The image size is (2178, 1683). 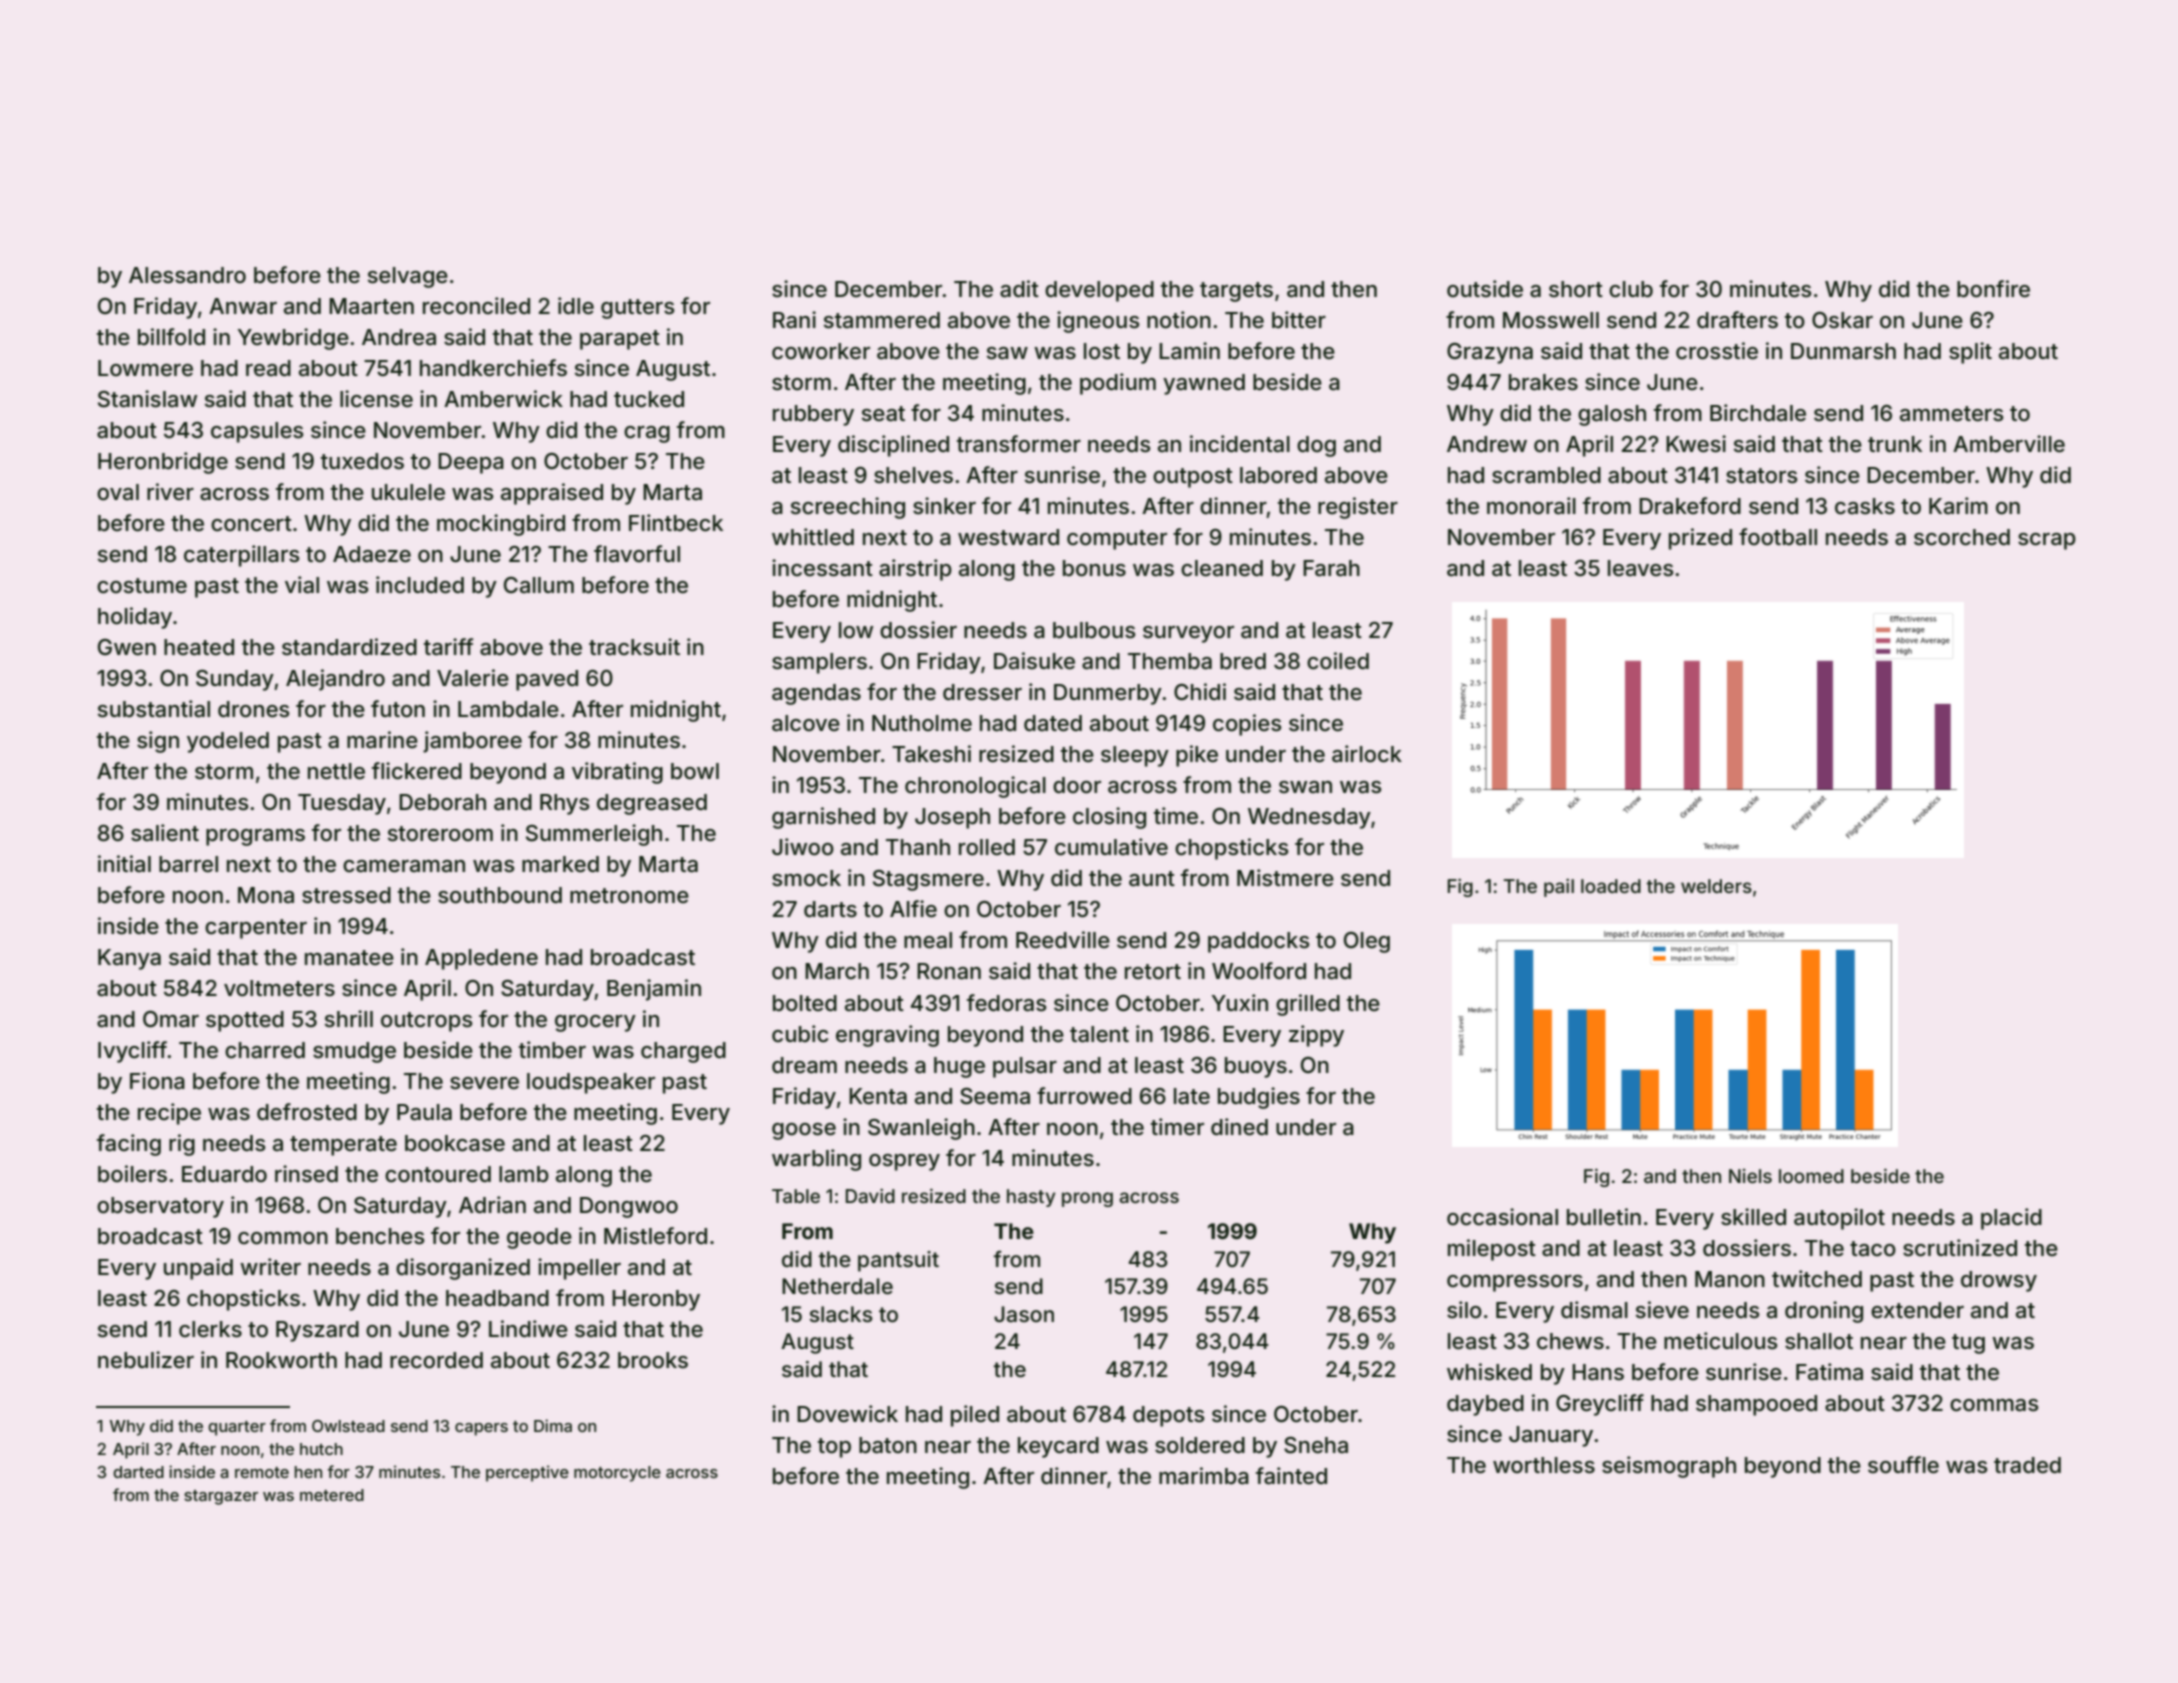 What do you see at coordinates (949, 971) in the screenshot?
I see `Ronan` at bounding box center [949, 971].
